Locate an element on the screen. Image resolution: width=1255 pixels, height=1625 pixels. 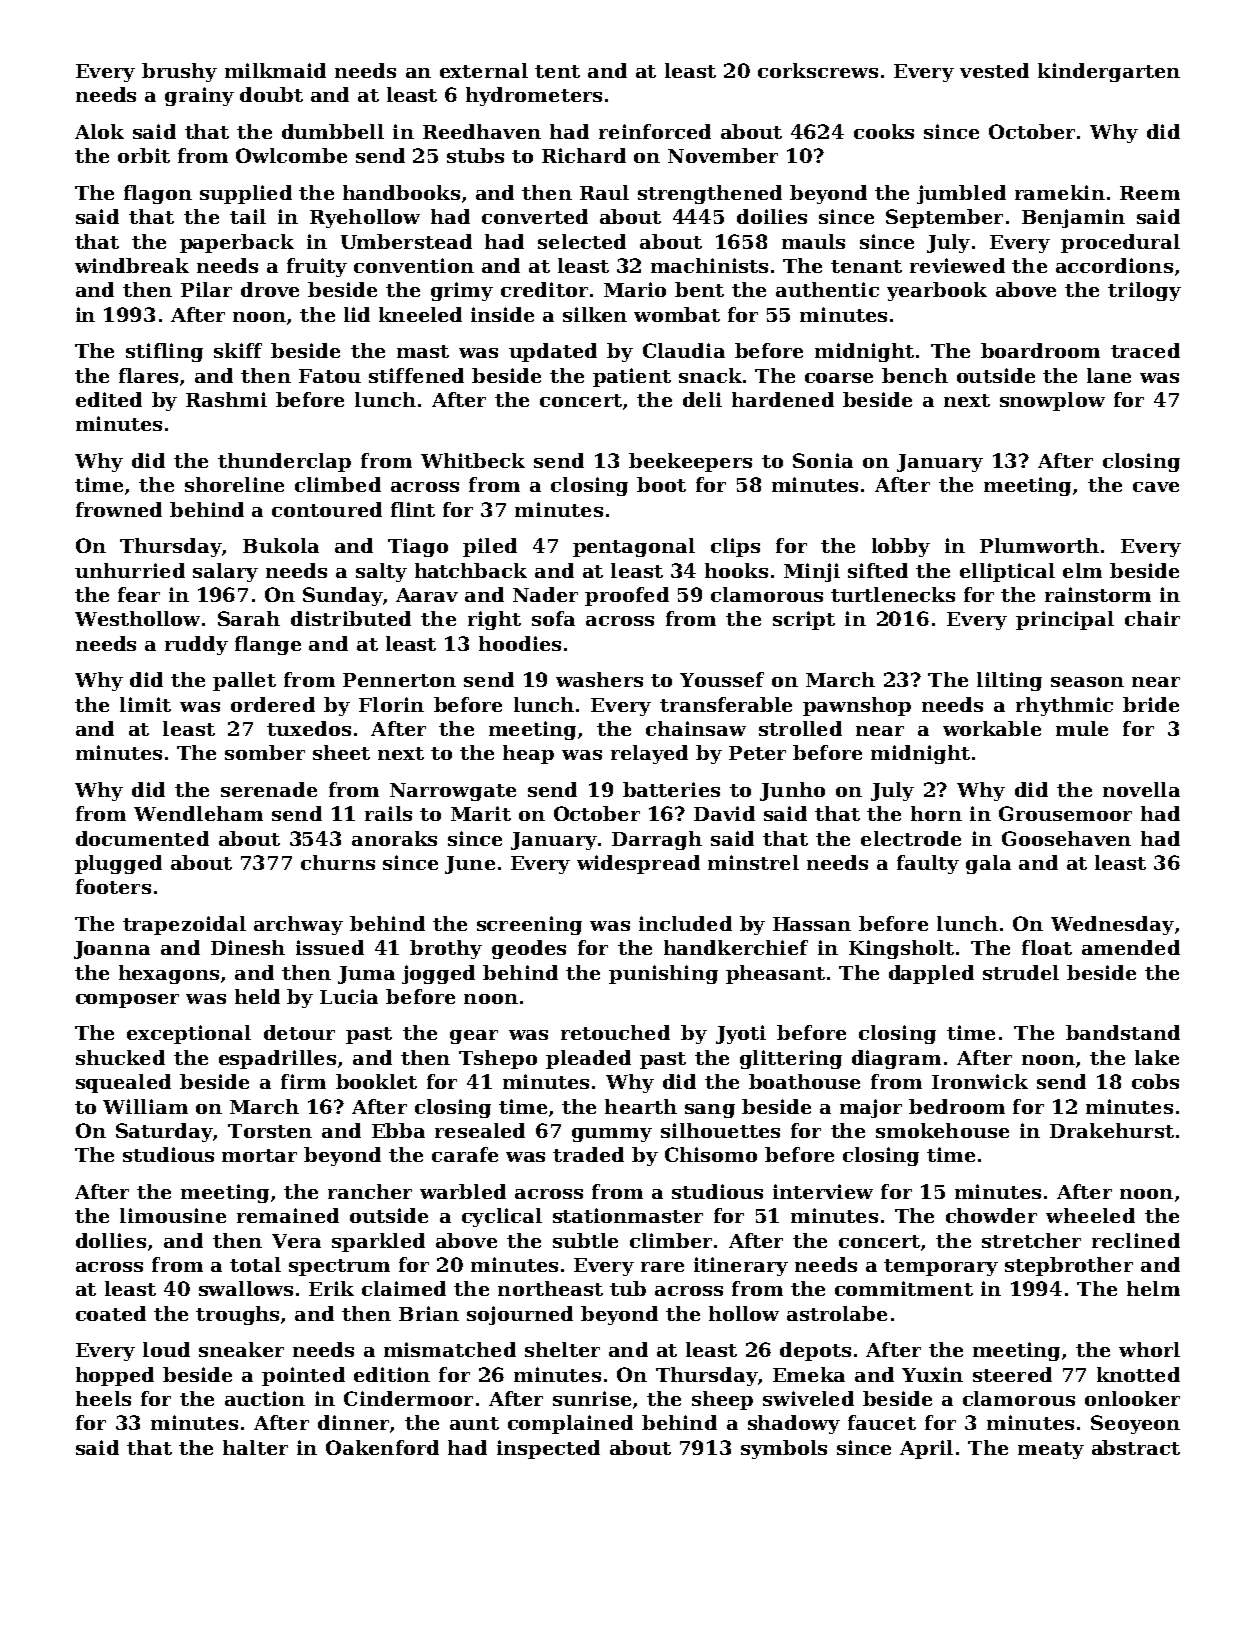
ordered is located at coordinates (273, 704).
